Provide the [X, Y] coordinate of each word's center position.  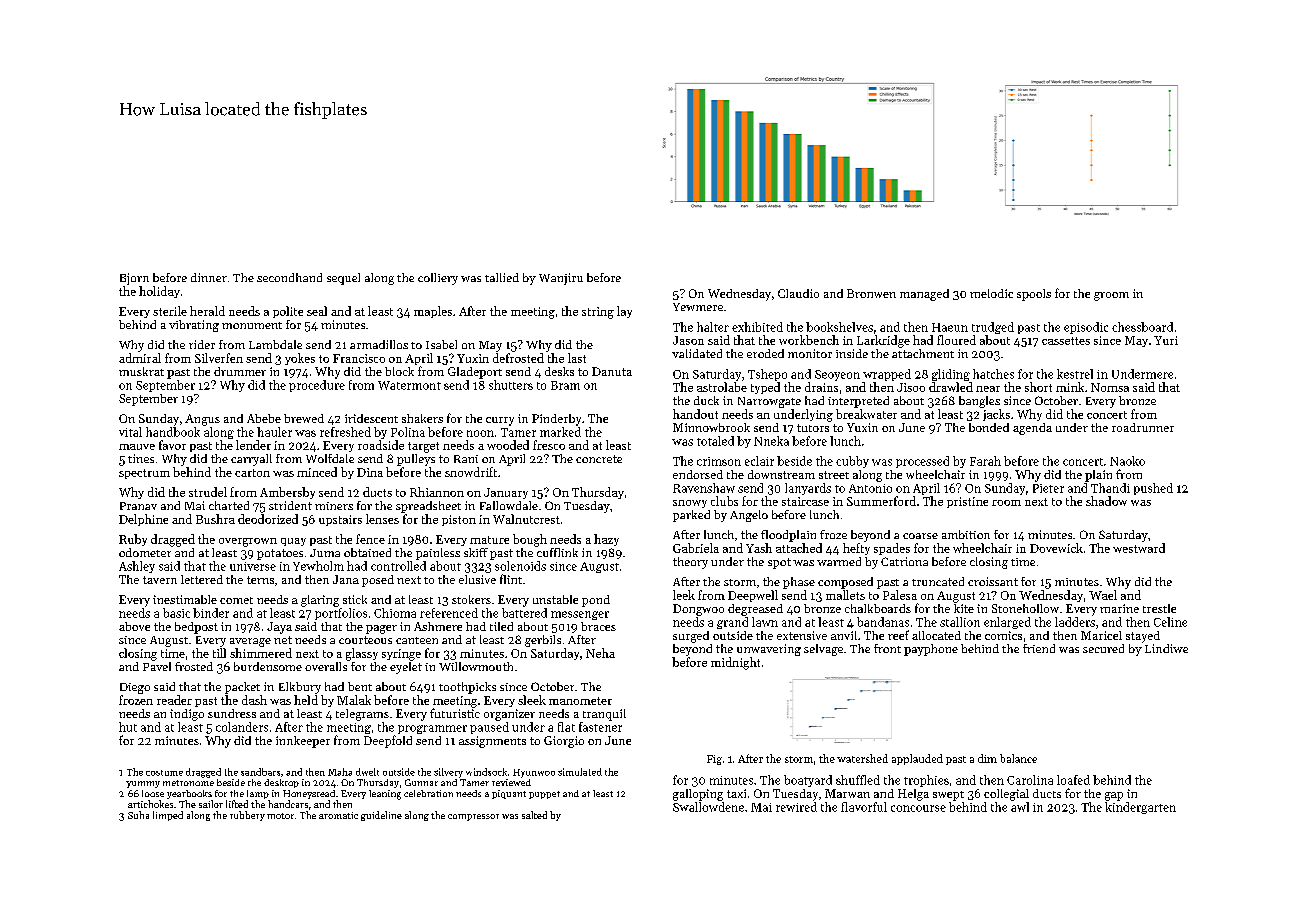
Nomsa [1110, 387]
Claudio [798, 293]
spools [1034, 295]
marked [560, 432]
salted [534, 815]
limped [168, 816]
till [219, 653]
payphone [931, 650]
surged [691, 637]
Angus [202, 420]
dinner [209, 277]
